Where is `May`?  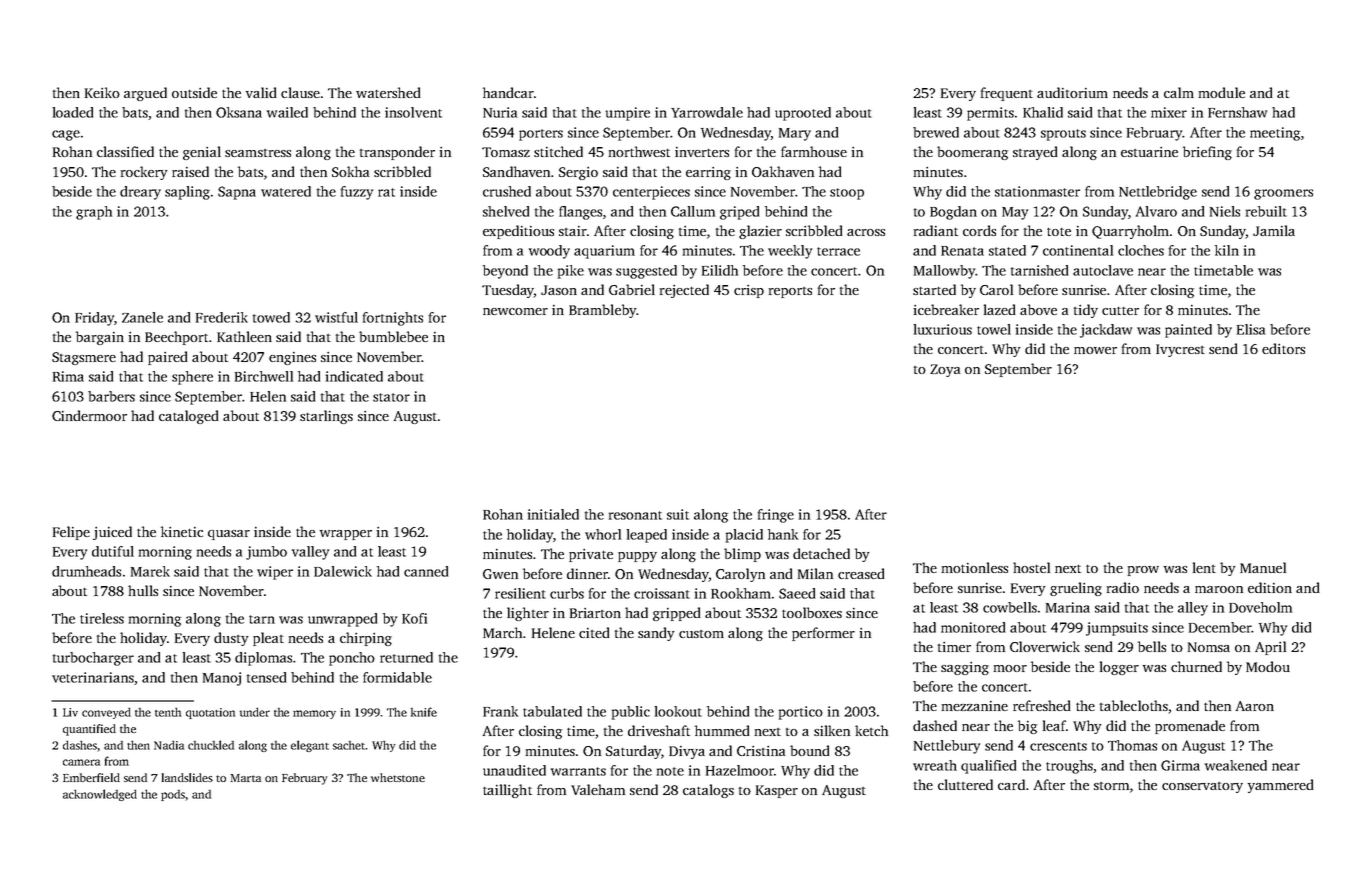 May is located at coordinates (1015, 213).
